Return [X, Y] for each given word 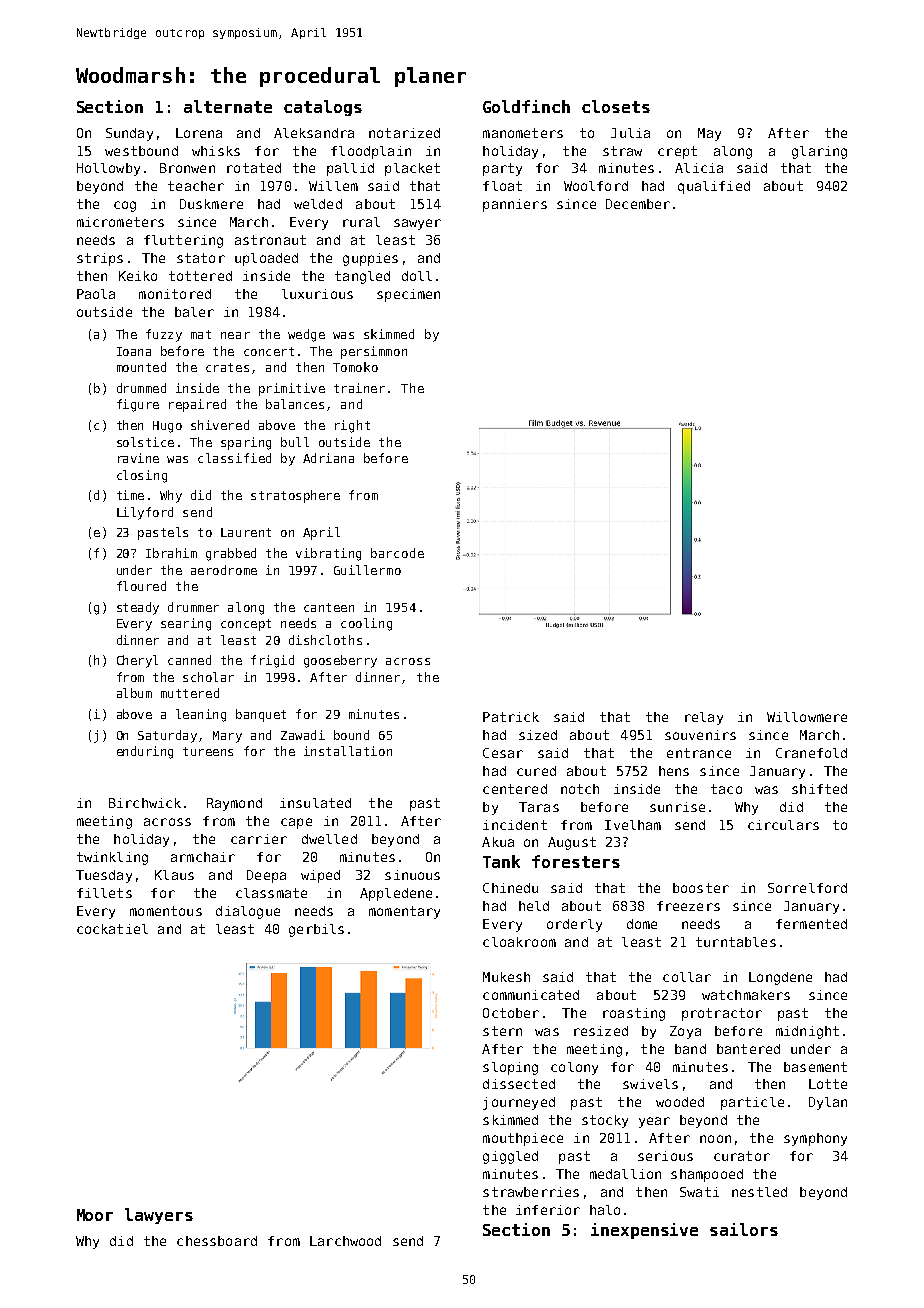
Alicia [699, 168]
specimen [408, 295]
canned [189, 660]
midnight [807, 1032]
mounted [141, 367]
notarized [404, 133]
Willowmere [807, 717]
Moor [95, 1215]
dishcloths [325, 640]
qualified [714, 187]
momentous [166, 911]
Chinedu [510, 888]
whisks [216, 151]
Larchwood [345, 1241]
